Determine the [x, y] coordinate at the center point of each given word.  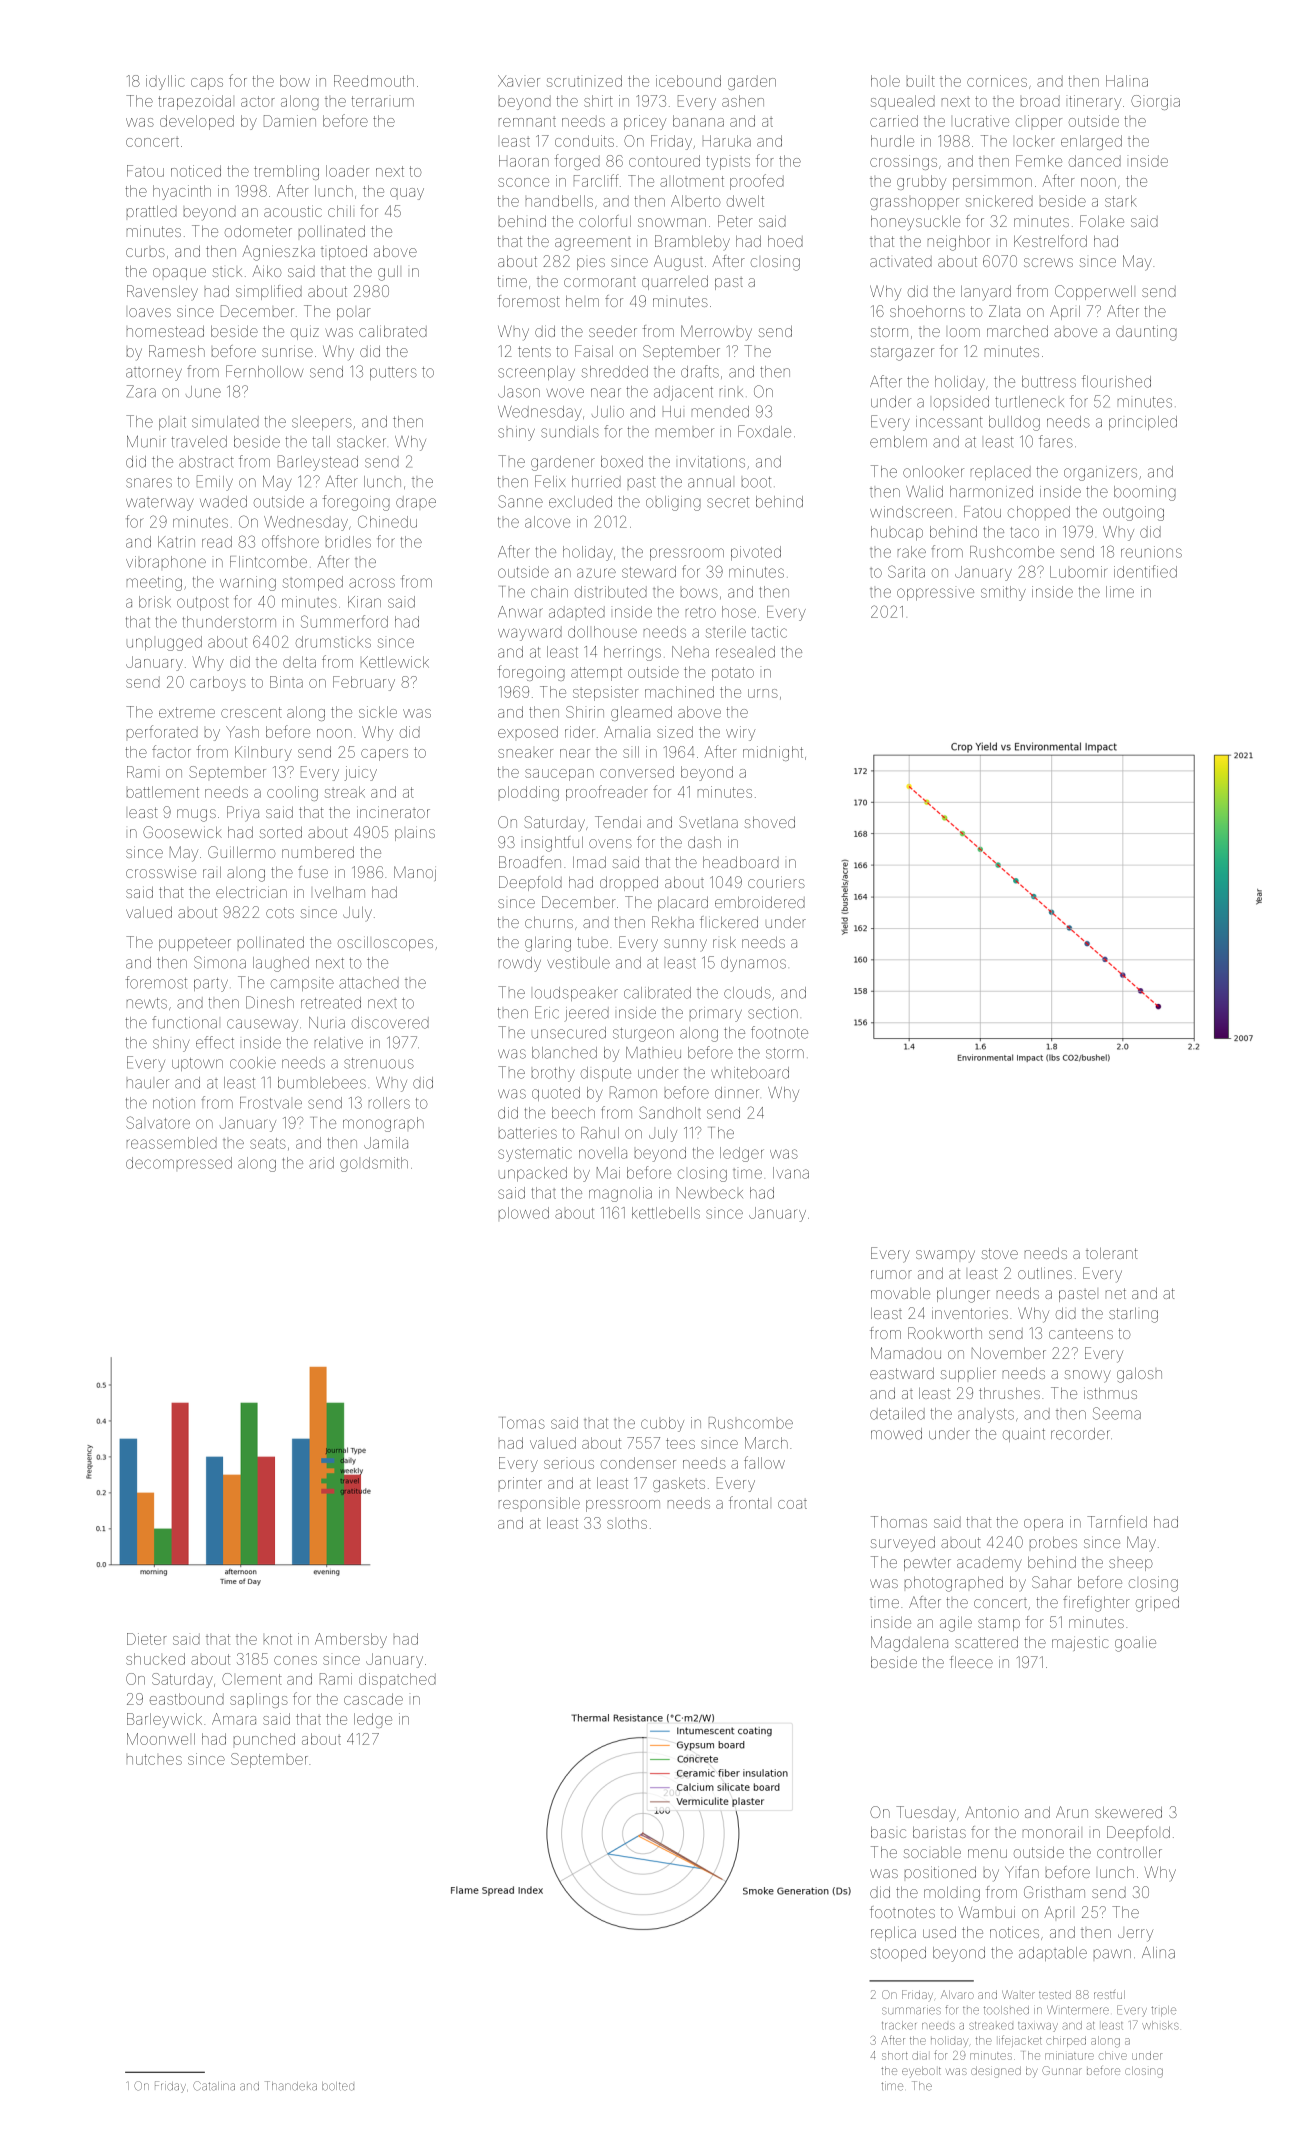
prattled [152, 211]
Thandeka [291, 2086]
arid [321, 1163]
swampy [945, 1256]
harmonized [991, 492]
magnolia [620, 1194]
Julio [608, 412]
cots [280, 912]
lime [1120, 592]
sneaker [525, 753]
